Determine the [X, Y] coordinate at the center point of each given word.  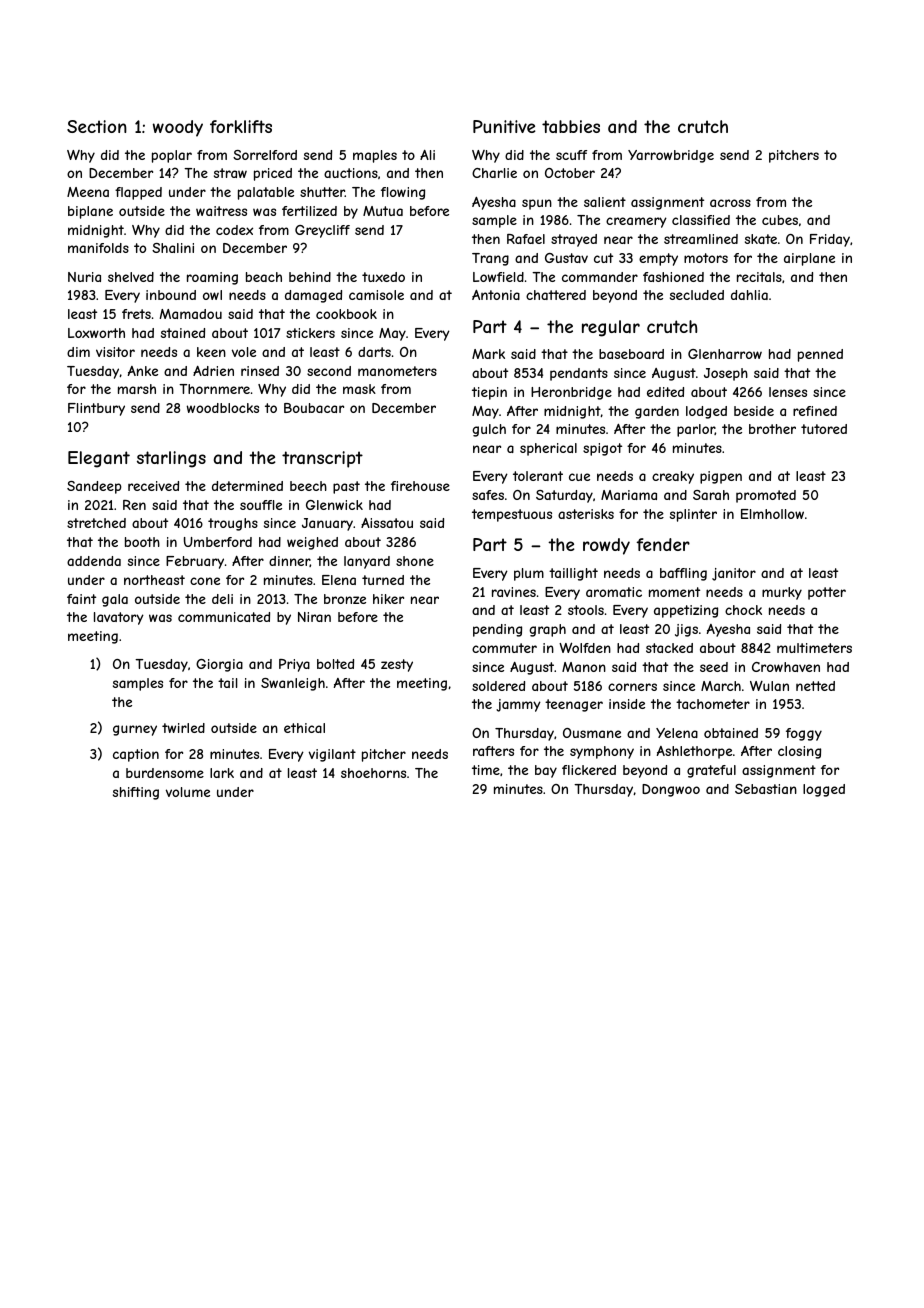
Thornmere [214, 389]
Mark [488, 354]
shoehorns [373, 773]
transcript [322, 459]
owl [212, 295]
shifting [136, 793]
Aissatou [387, 523]
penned [820, 355]
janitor [734, 574]
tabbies [571, 126]
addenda [94, 561]
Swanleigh [293, 684]
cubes [780, 220]
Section [97, 126]
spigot [602, 449]
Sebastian [766, 789]
